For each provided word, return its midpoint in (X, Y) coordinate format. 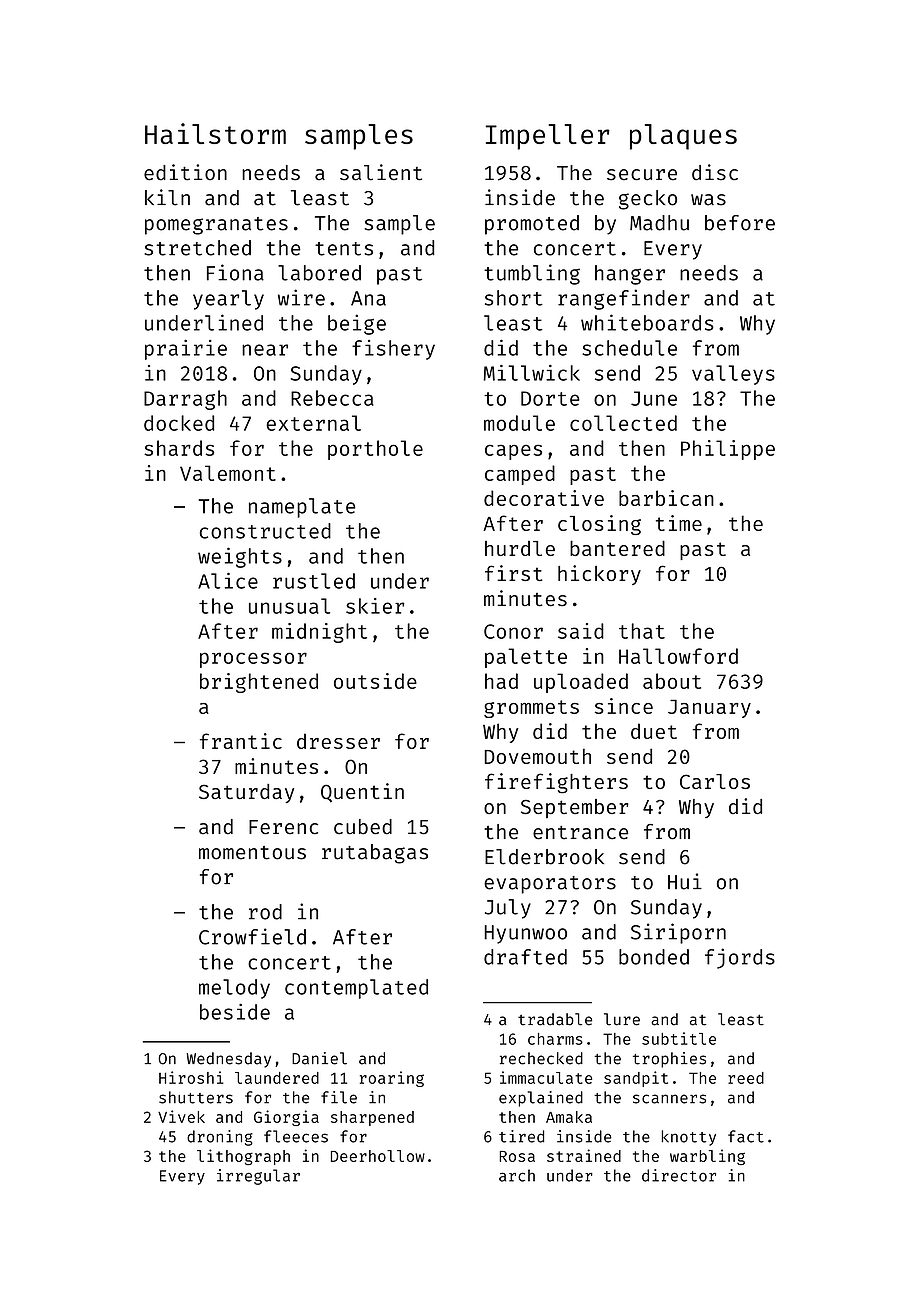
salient (381, 172)
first (514, 573)
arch (517, 1175)
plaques (683, 137)
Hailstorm (215, 133)
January (709, 708)
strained (584, 1155)
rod (265, 912)
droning (220, 1138)
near (265, 350)
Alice (228, 581)
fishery (393, 350)
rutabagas (375, 854)
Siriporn (678, 933)
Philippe (728, 450)
